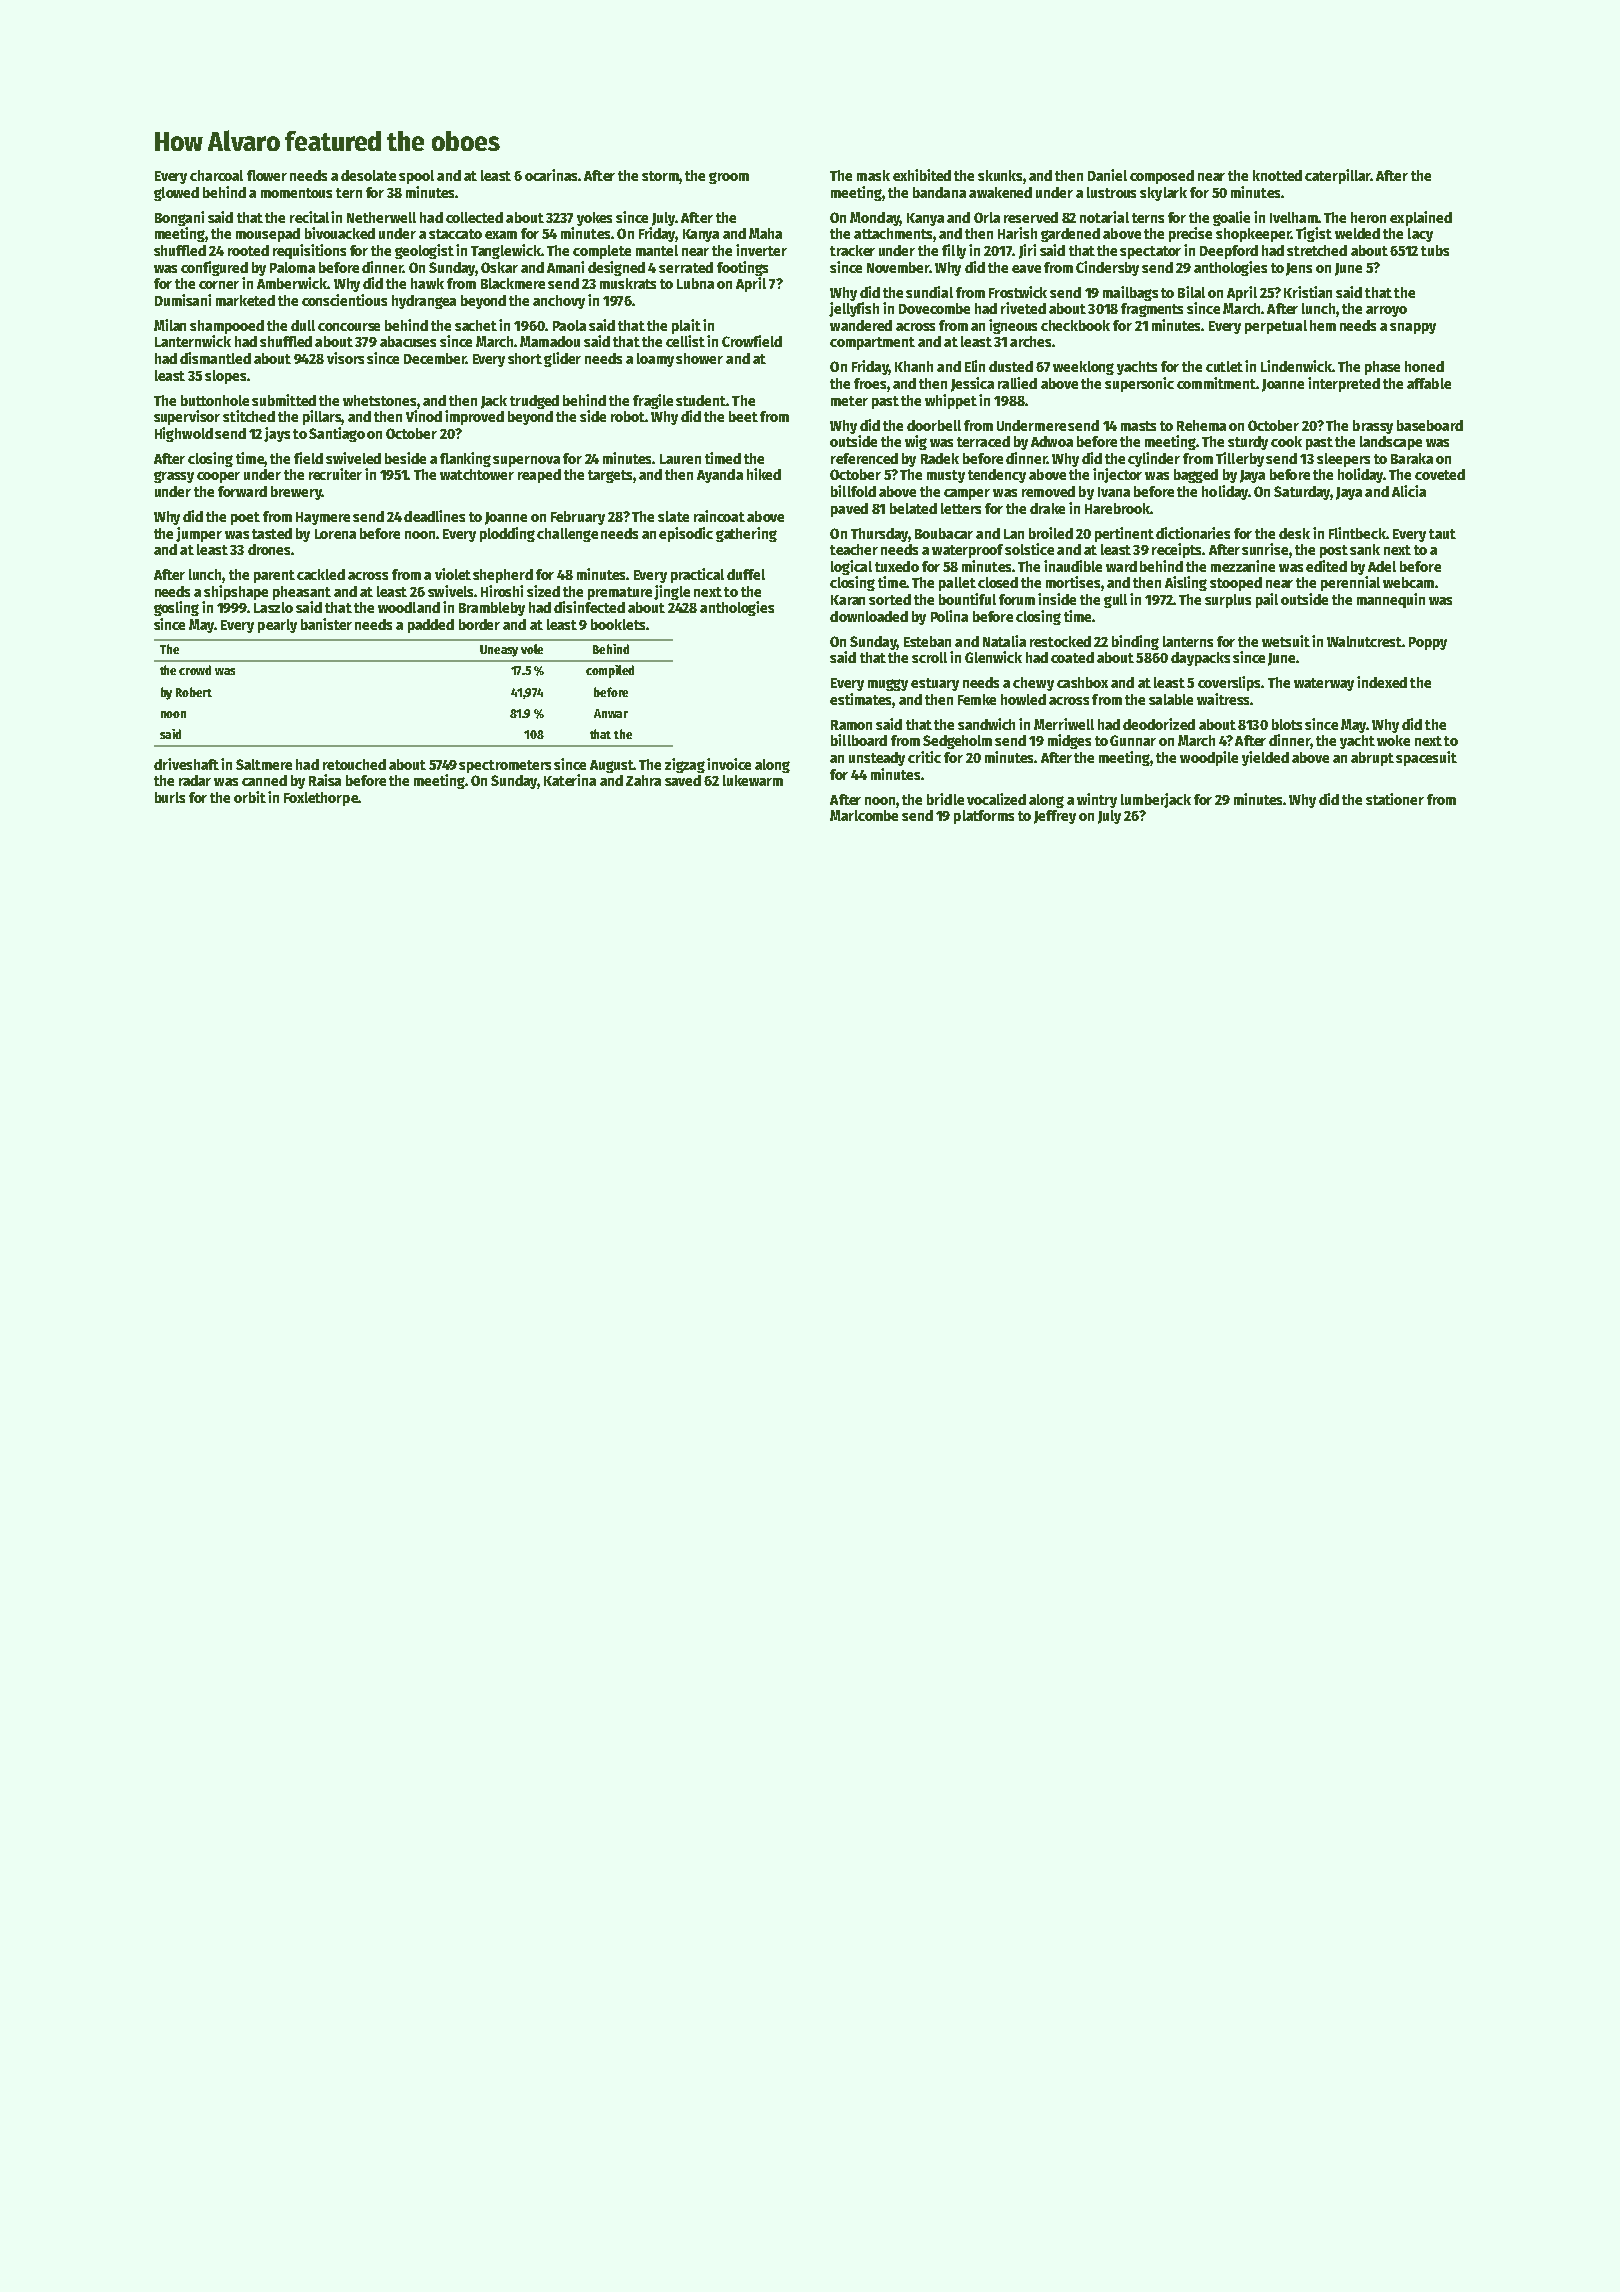 Image resolution: width=1620 pixels, height=2292 pixels. What do you see at coordinates (1248, 443) in the page?
I see `sturdy` at bounding box center [1248, 443].
